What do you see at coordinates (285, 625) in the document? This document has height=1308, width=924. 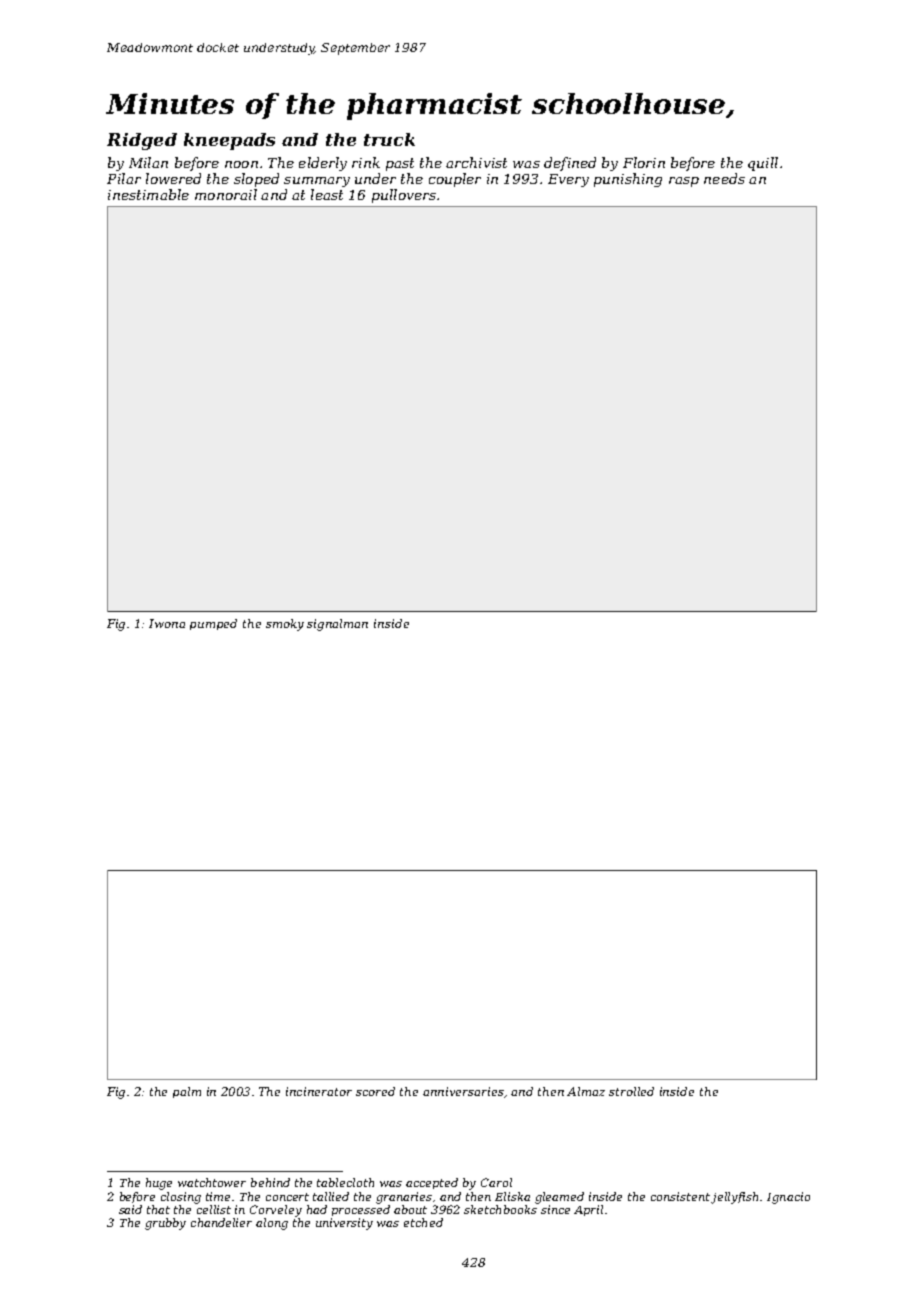 I see `smoky` at bounding box center [285, 625].
